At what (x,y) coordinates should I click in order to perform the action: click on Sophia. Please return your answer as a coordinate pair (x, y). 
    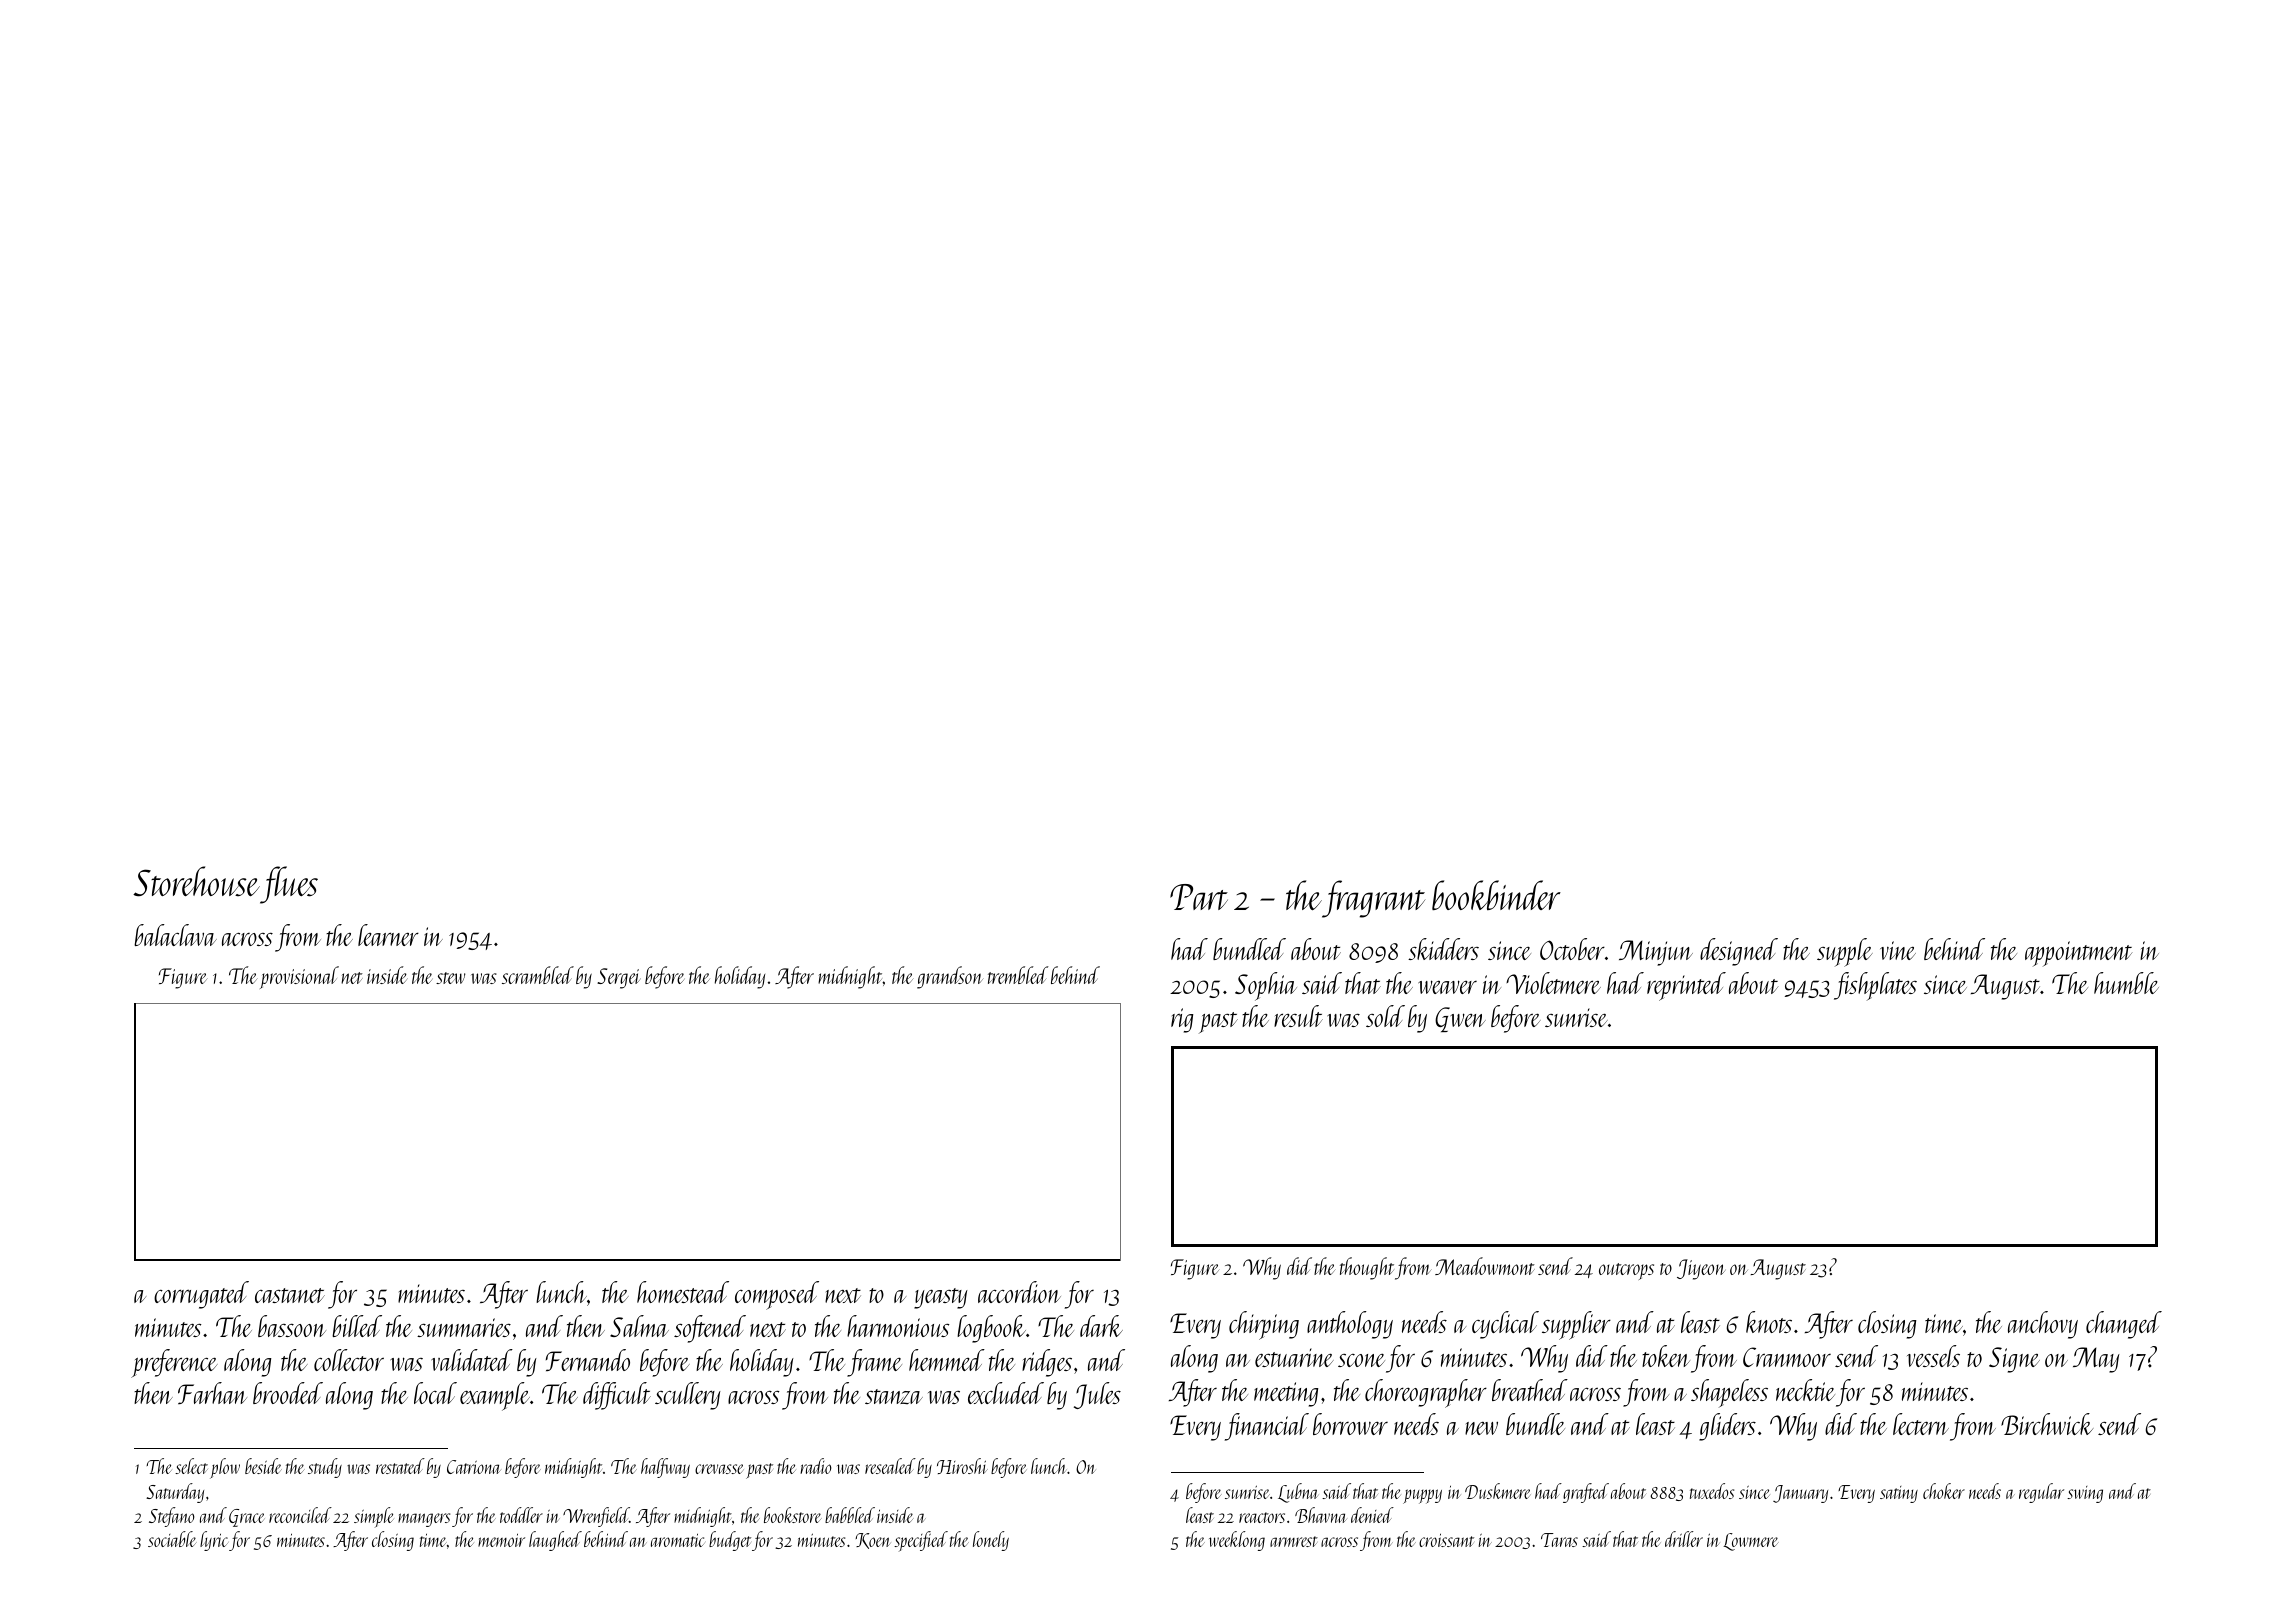
    Looking at the image, I should click on (1266, 986).
